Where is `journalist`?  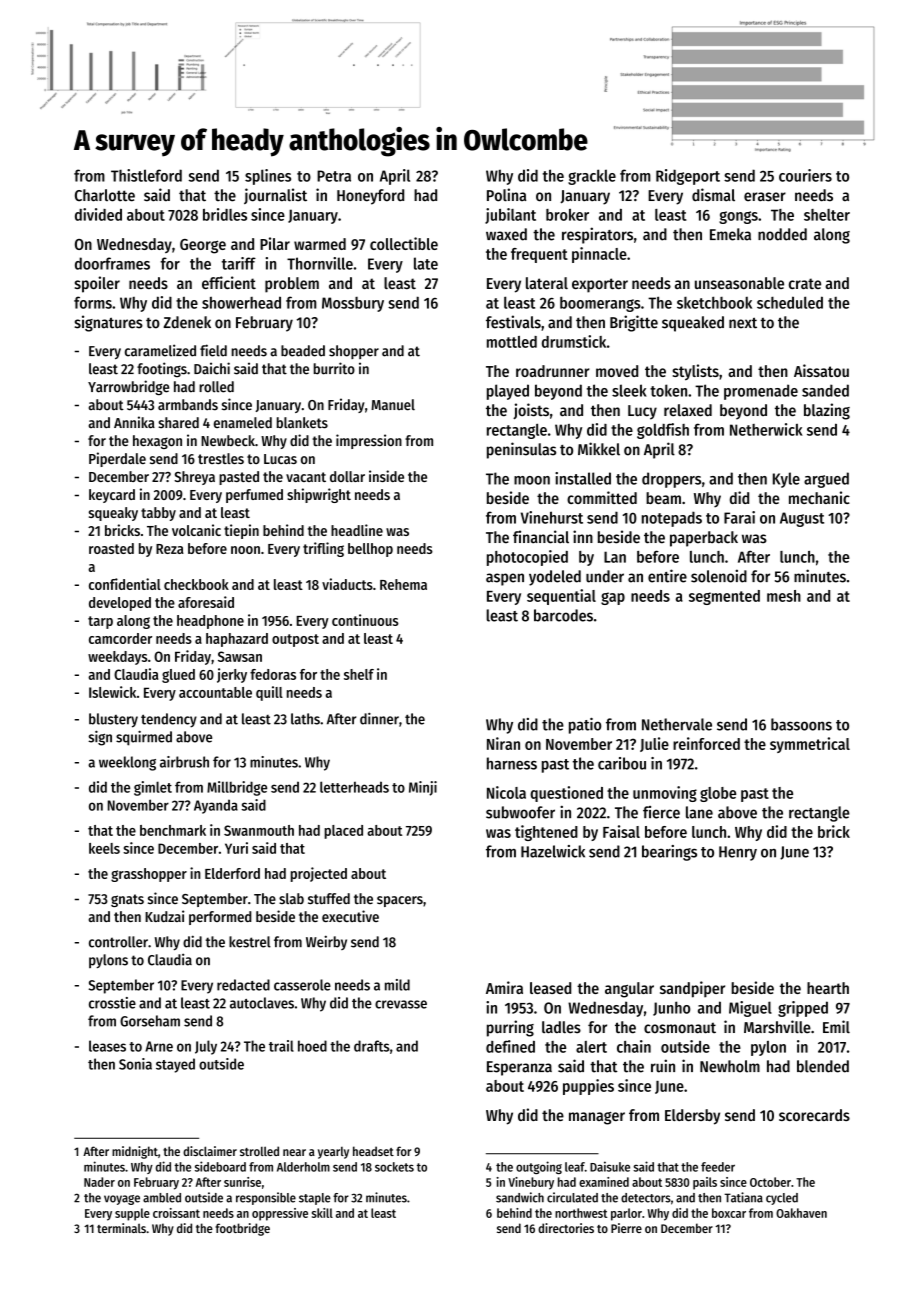
journalist is located at coordinates (275, 196).
